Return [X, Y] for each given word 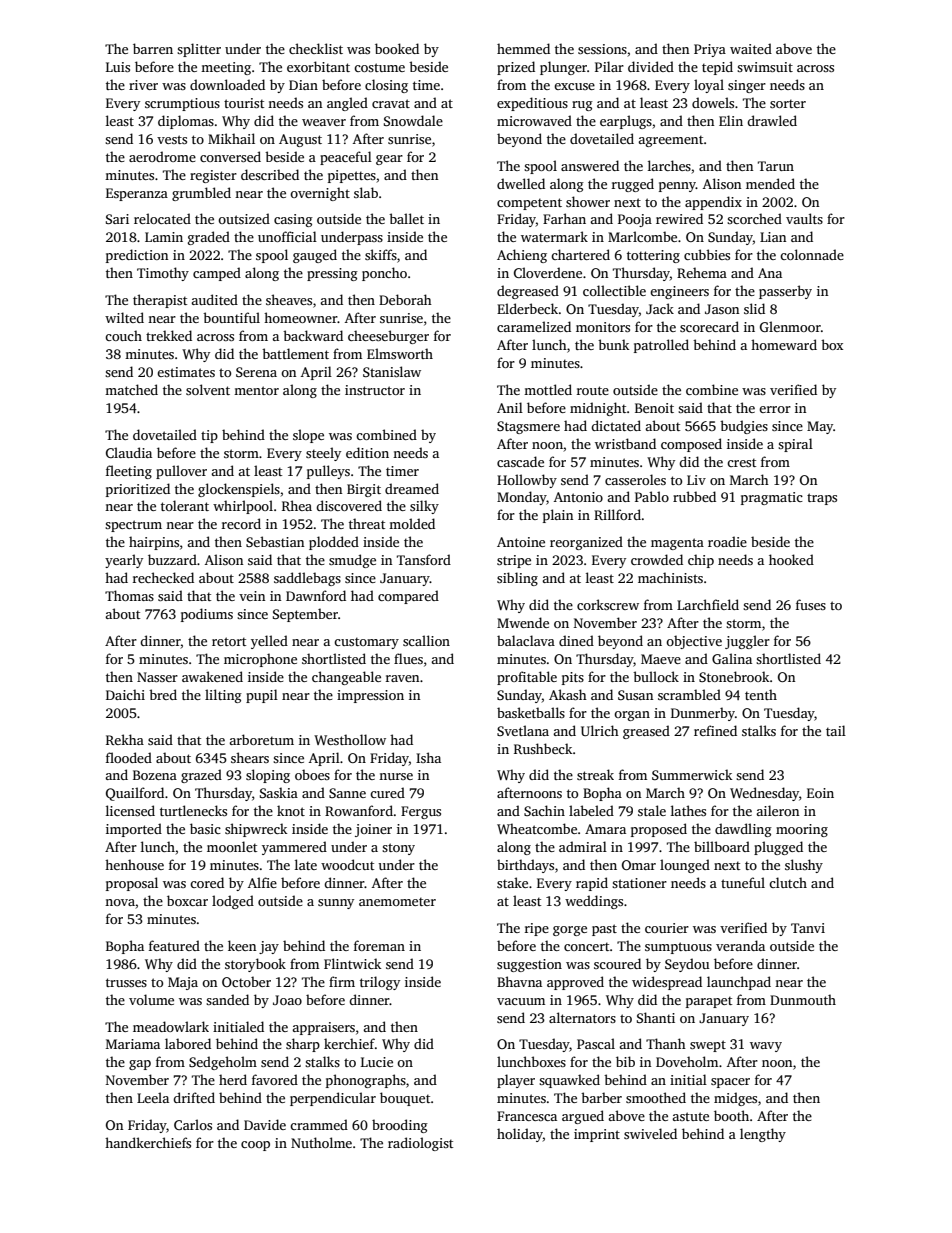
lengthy [763, 1135]
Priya [710, 50]
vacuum [521, 1001]
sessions [602, 49]
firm [342, 981]
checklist [316, 48]
